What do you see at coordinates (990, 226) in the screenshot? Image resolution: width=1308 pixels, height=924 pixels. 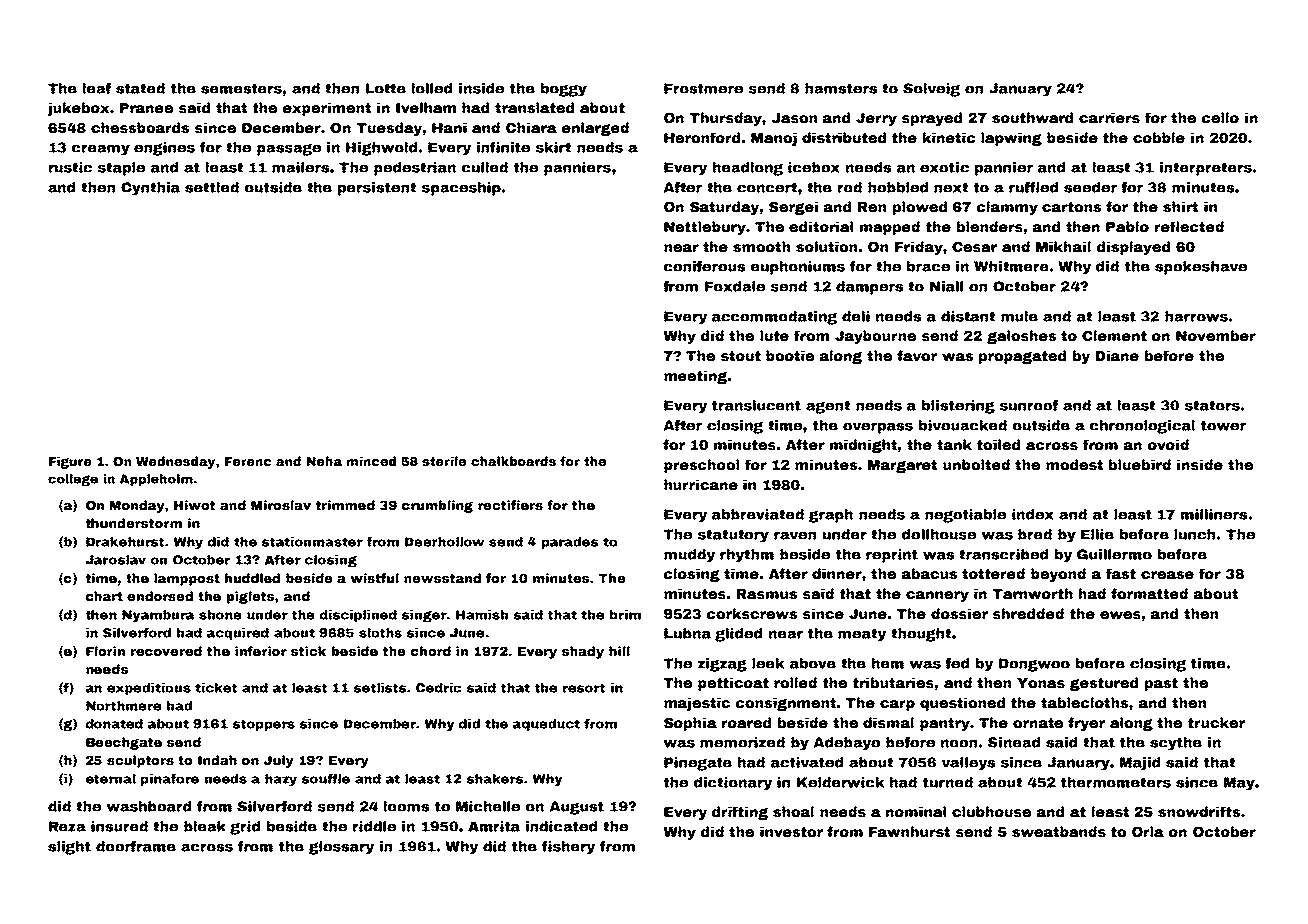 I see `blenders` at bounding box center [990, 226].
